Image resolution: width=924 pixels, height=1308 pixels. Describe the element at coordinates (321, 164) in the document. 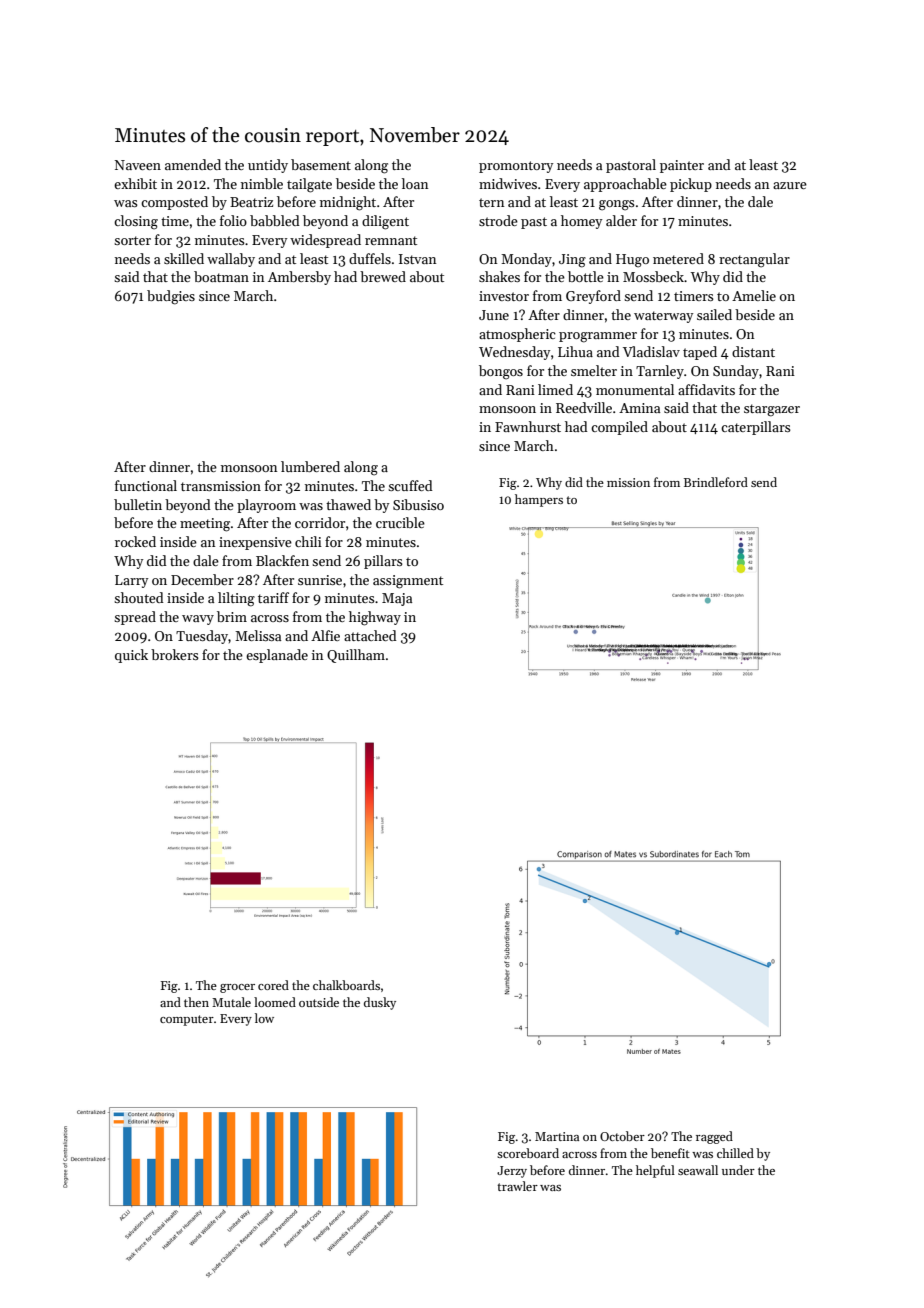

I see `basement` at that location.
